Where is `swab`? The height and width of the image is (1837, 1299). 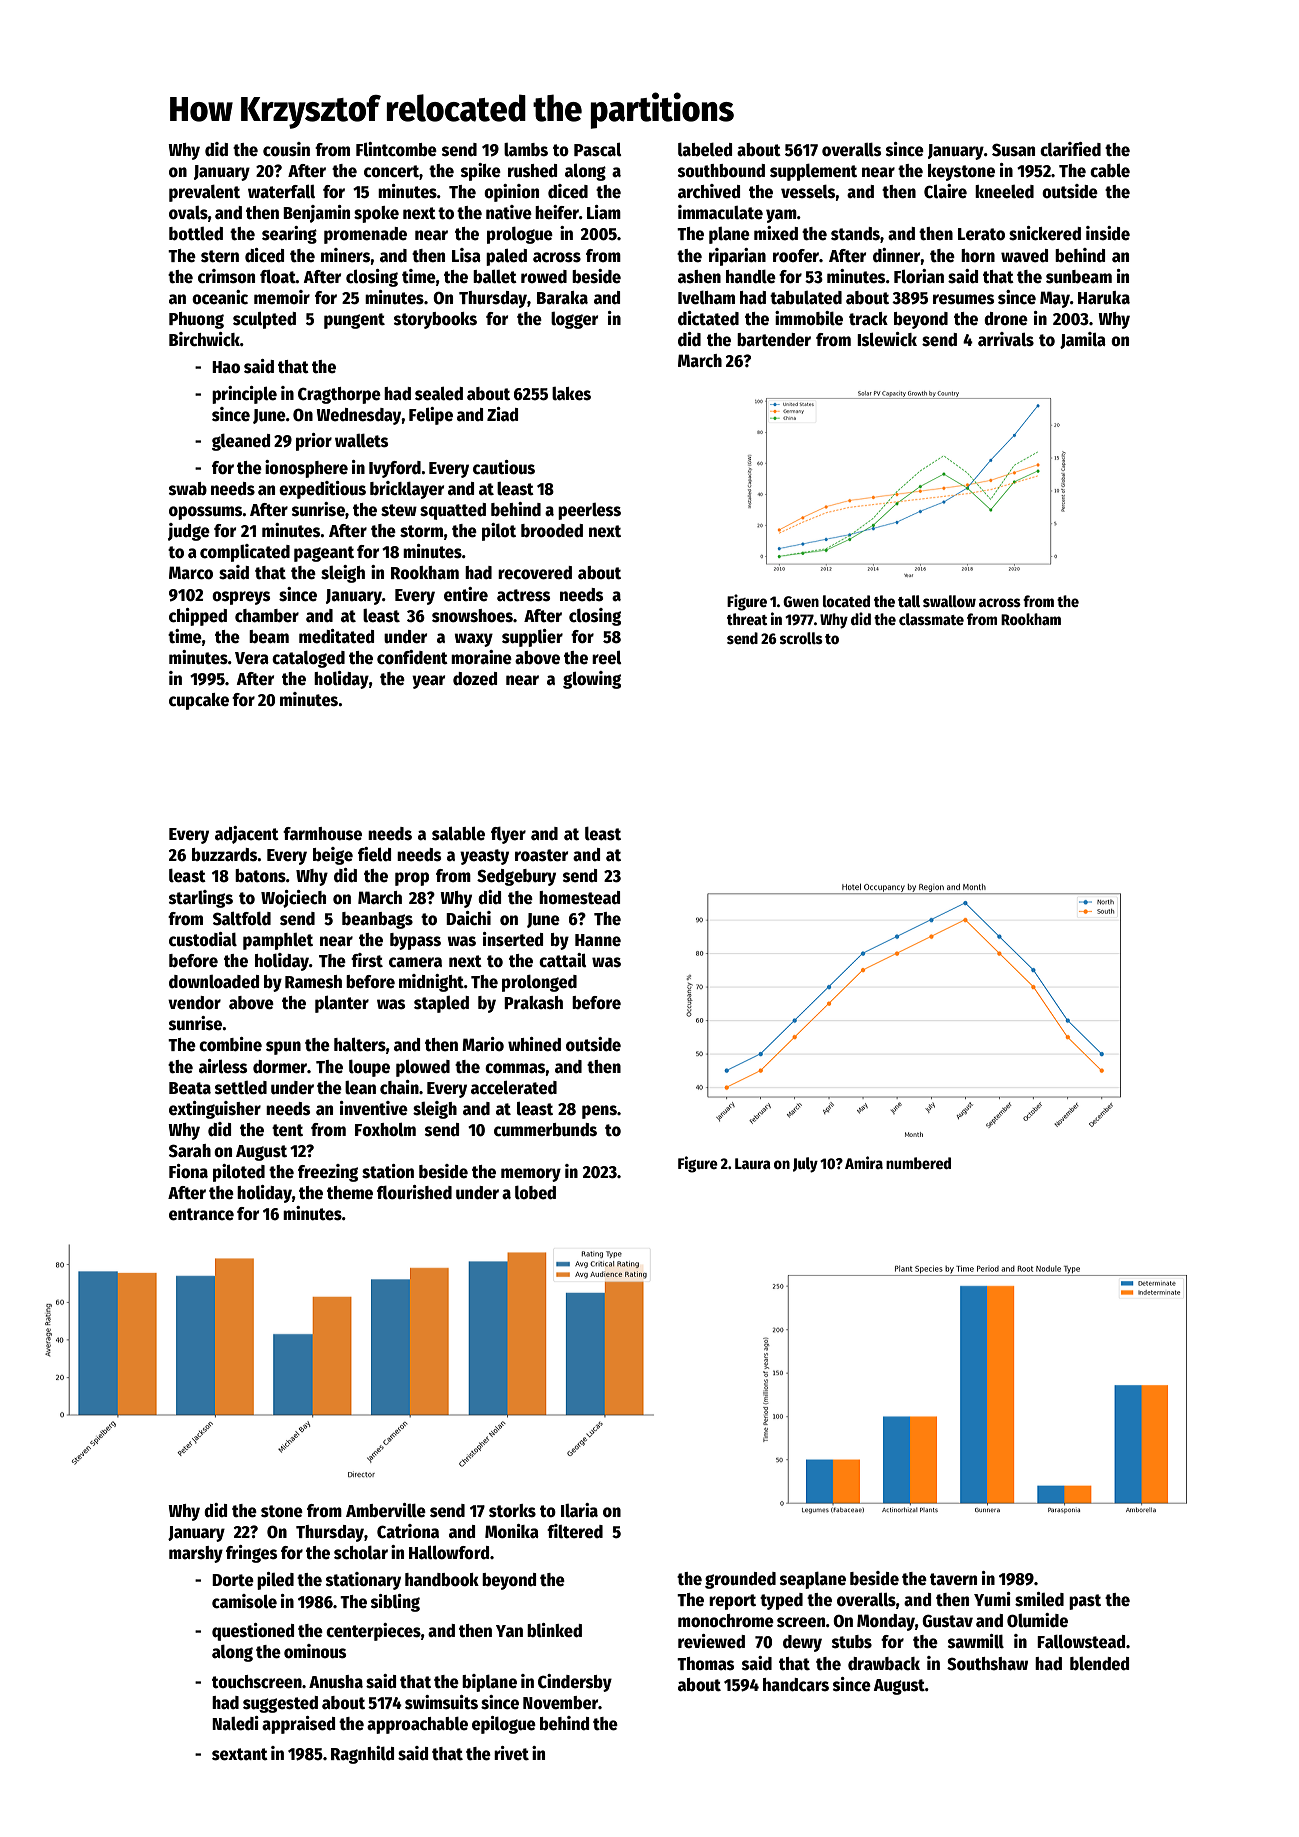 swab is located at coordinates (188, 489).
